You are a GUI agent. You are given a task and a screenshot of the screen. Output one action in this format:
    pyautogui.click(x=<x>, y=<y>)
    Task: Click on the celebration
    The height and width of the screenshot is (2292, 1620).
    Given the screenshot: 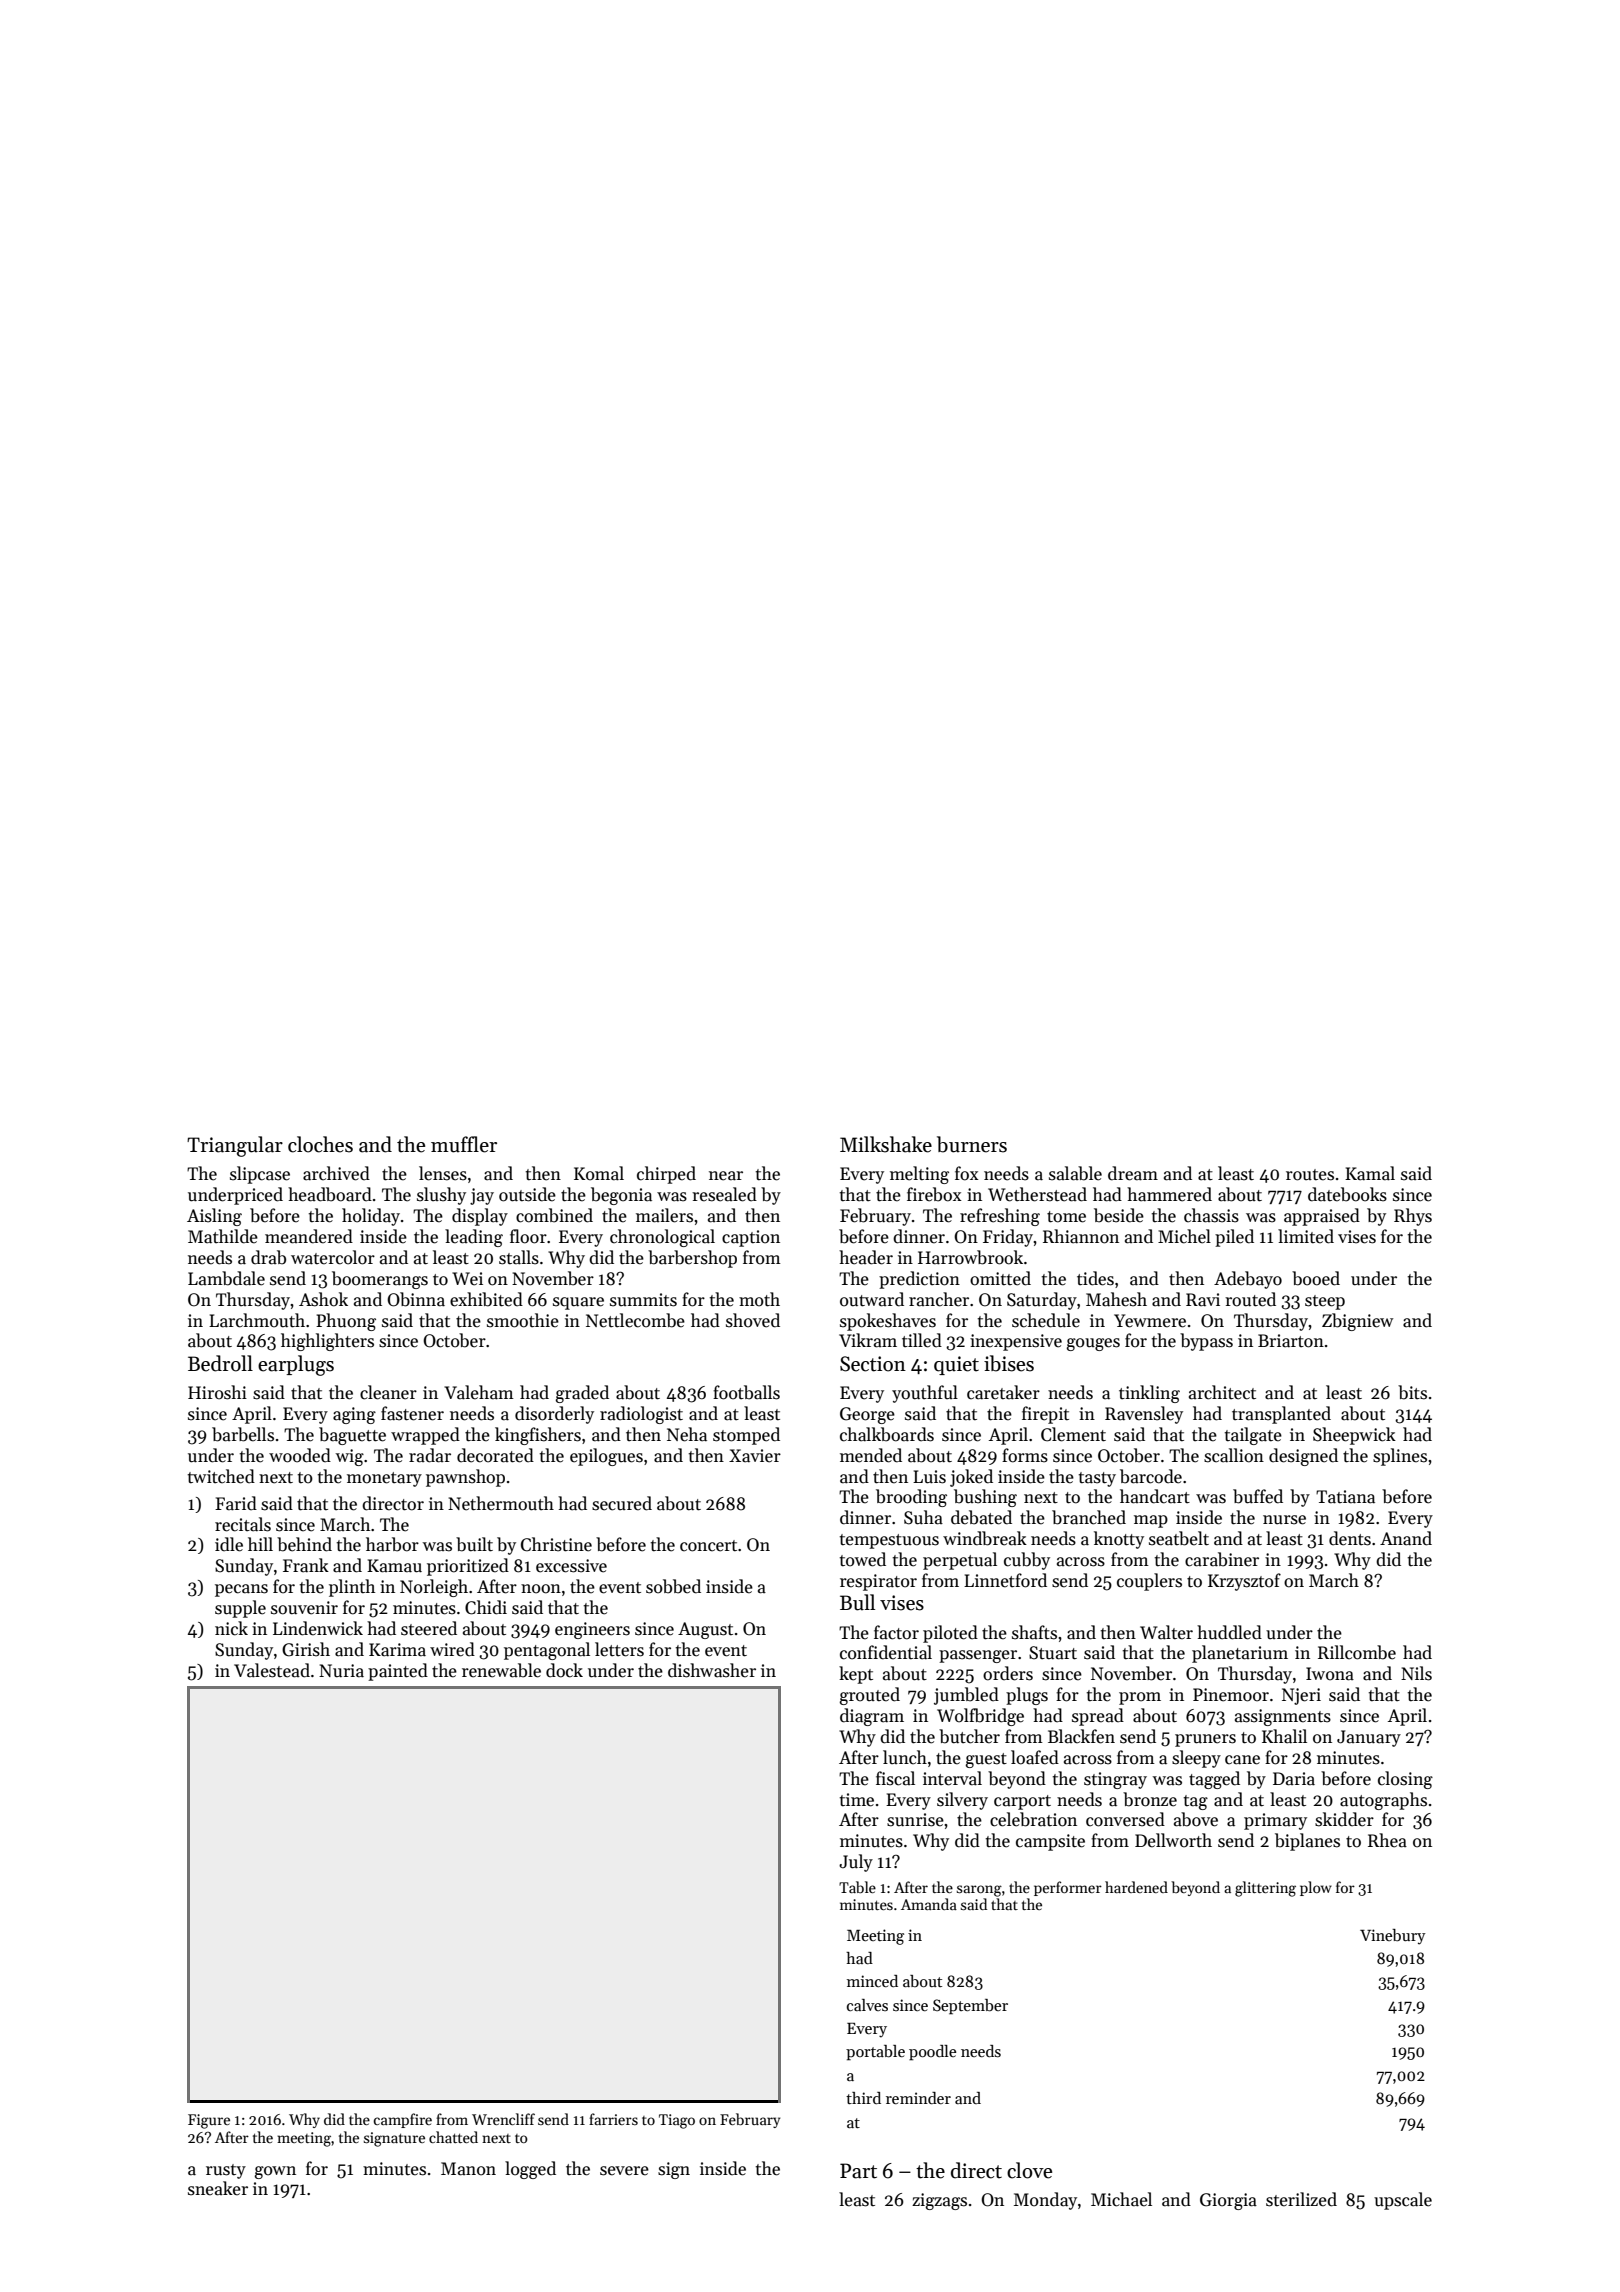 What is the action you would take?
    pyautogui.click(x=1033, y=1819)
